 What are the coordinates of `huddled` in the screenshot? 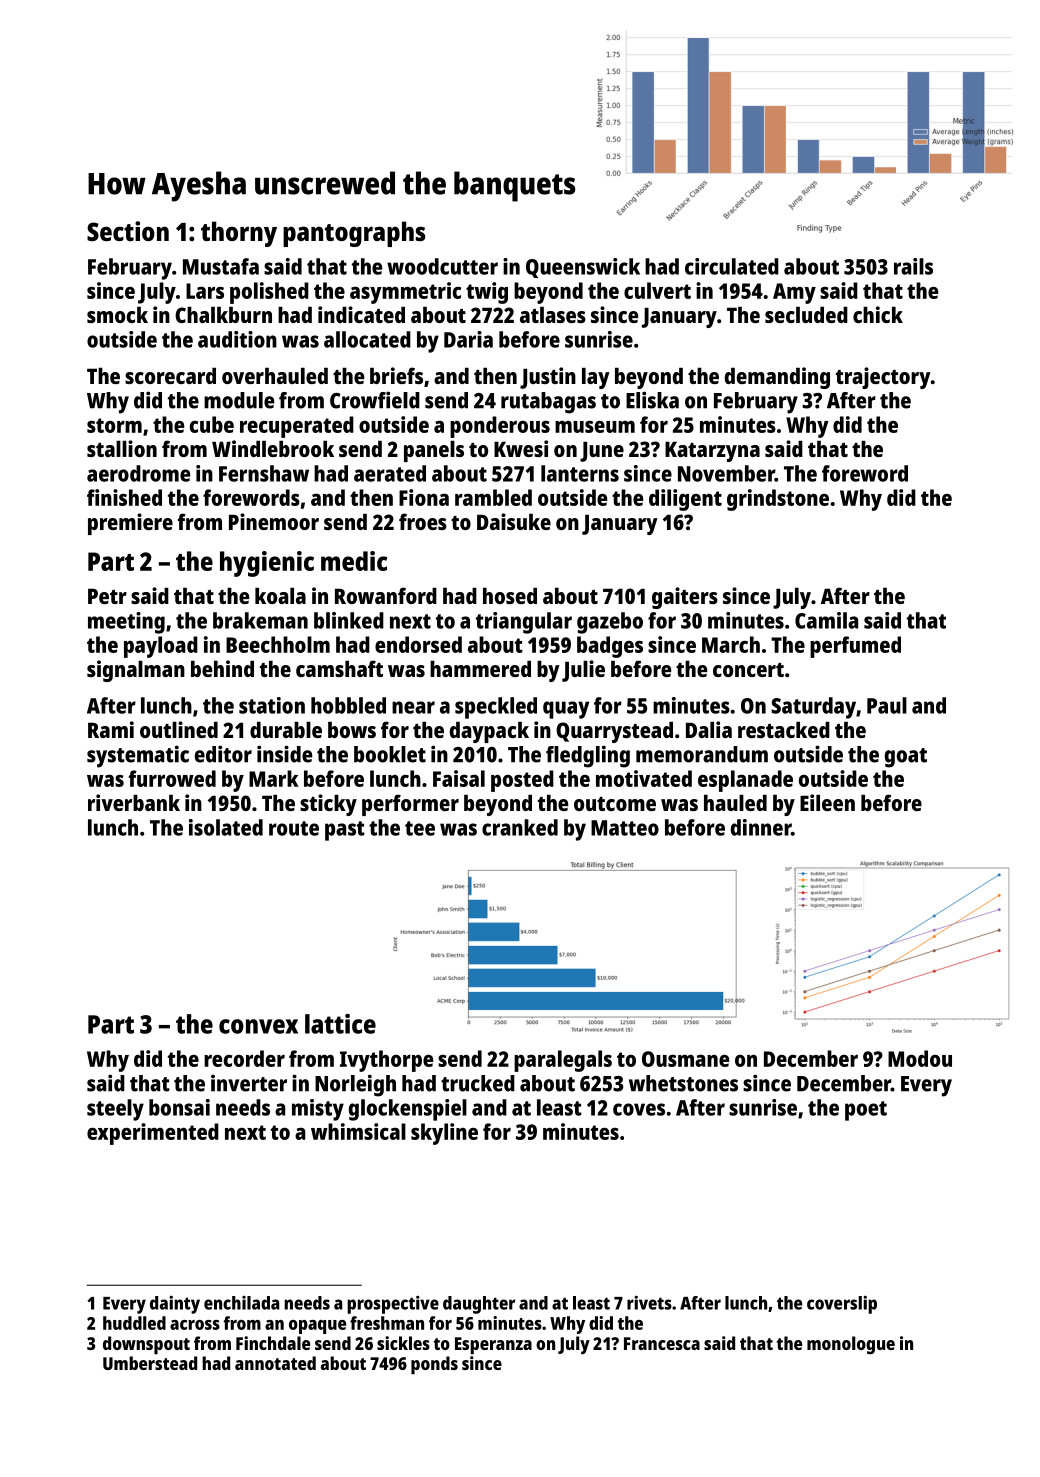 It's located at (134, 1323).
